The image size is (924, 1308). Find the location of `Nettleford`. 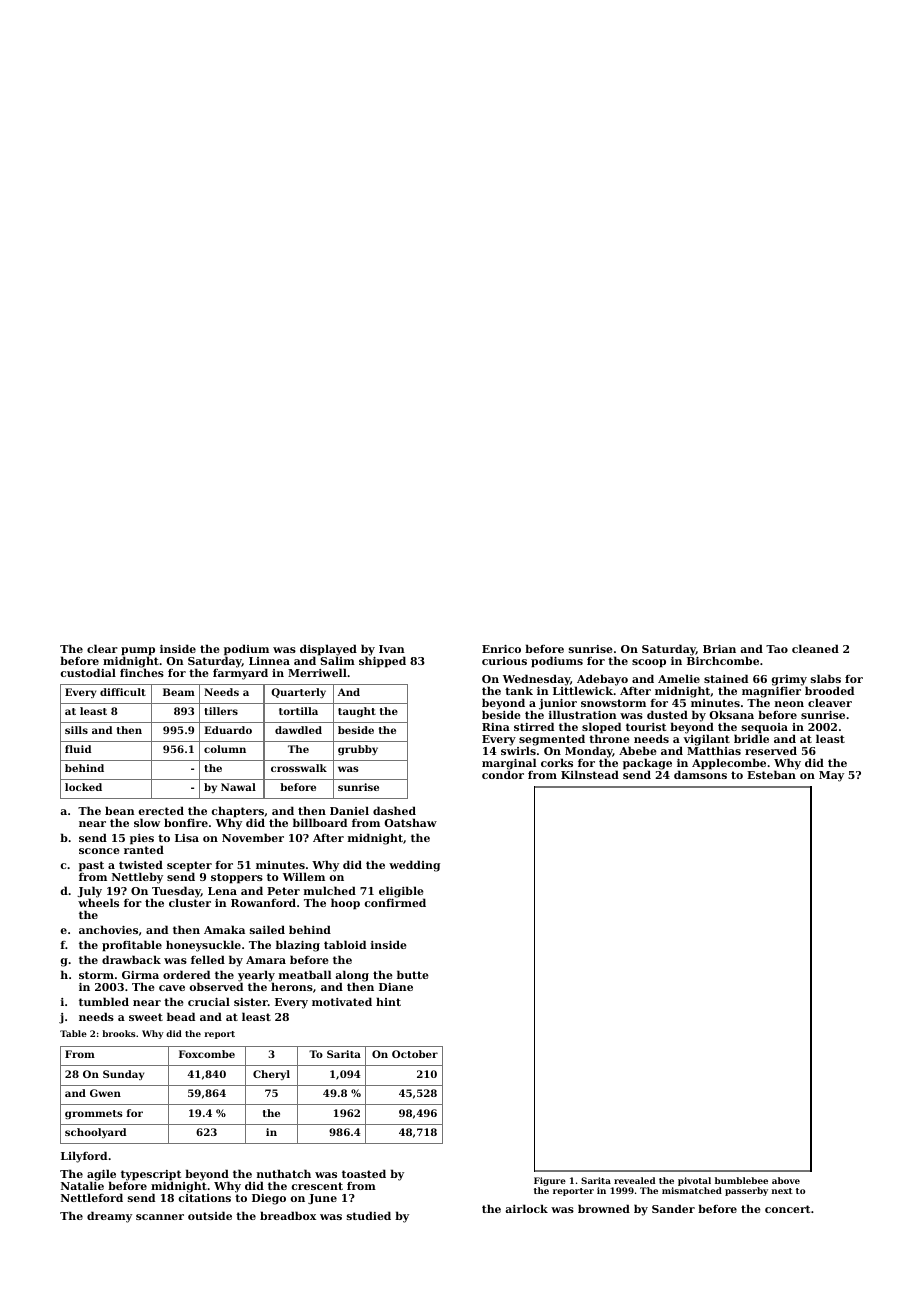

Nettleford is located at coordinates (92, 1197).
